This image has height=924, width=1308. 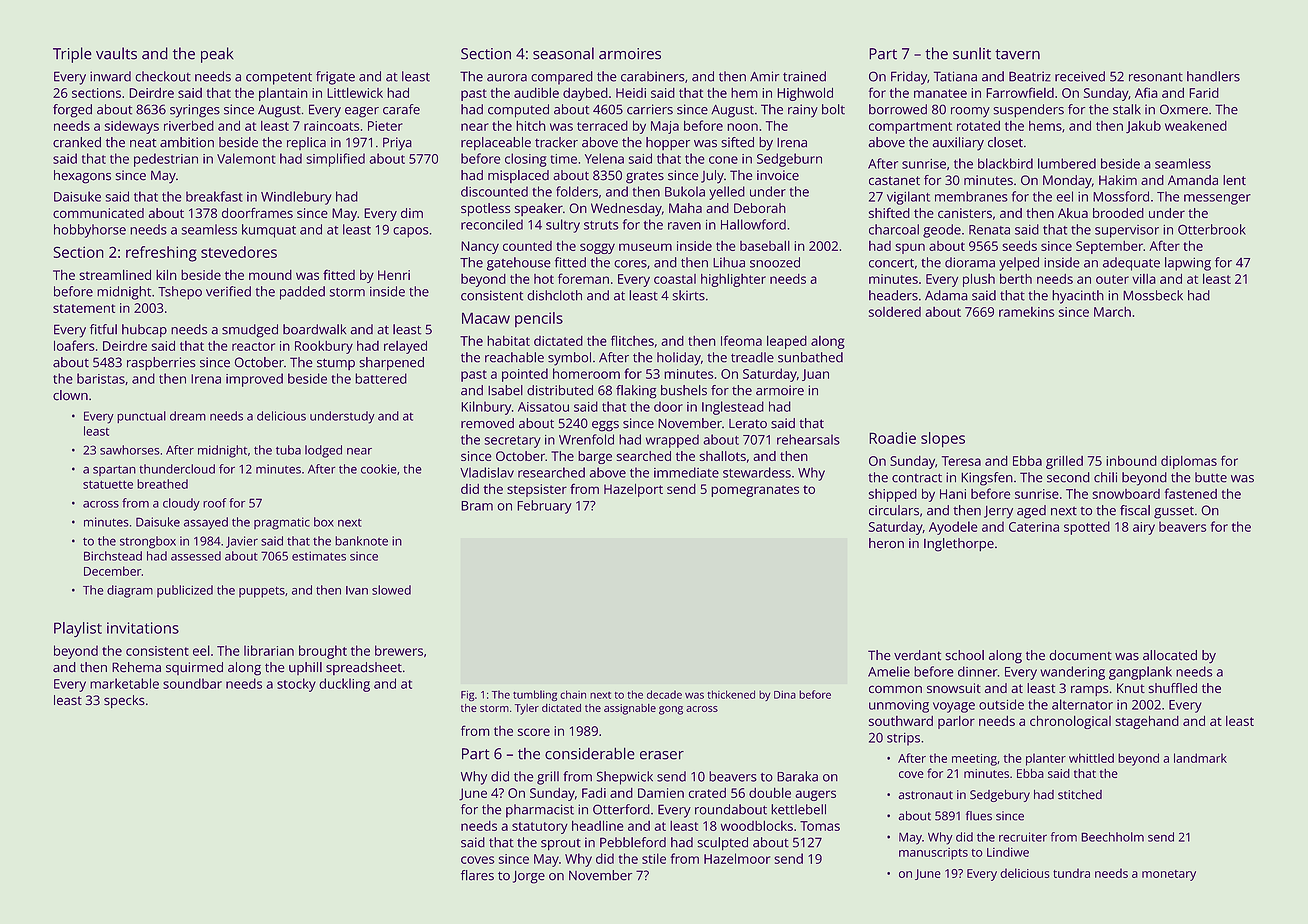 I want to click on Hazelmoor, so click(x=737, y=858).
